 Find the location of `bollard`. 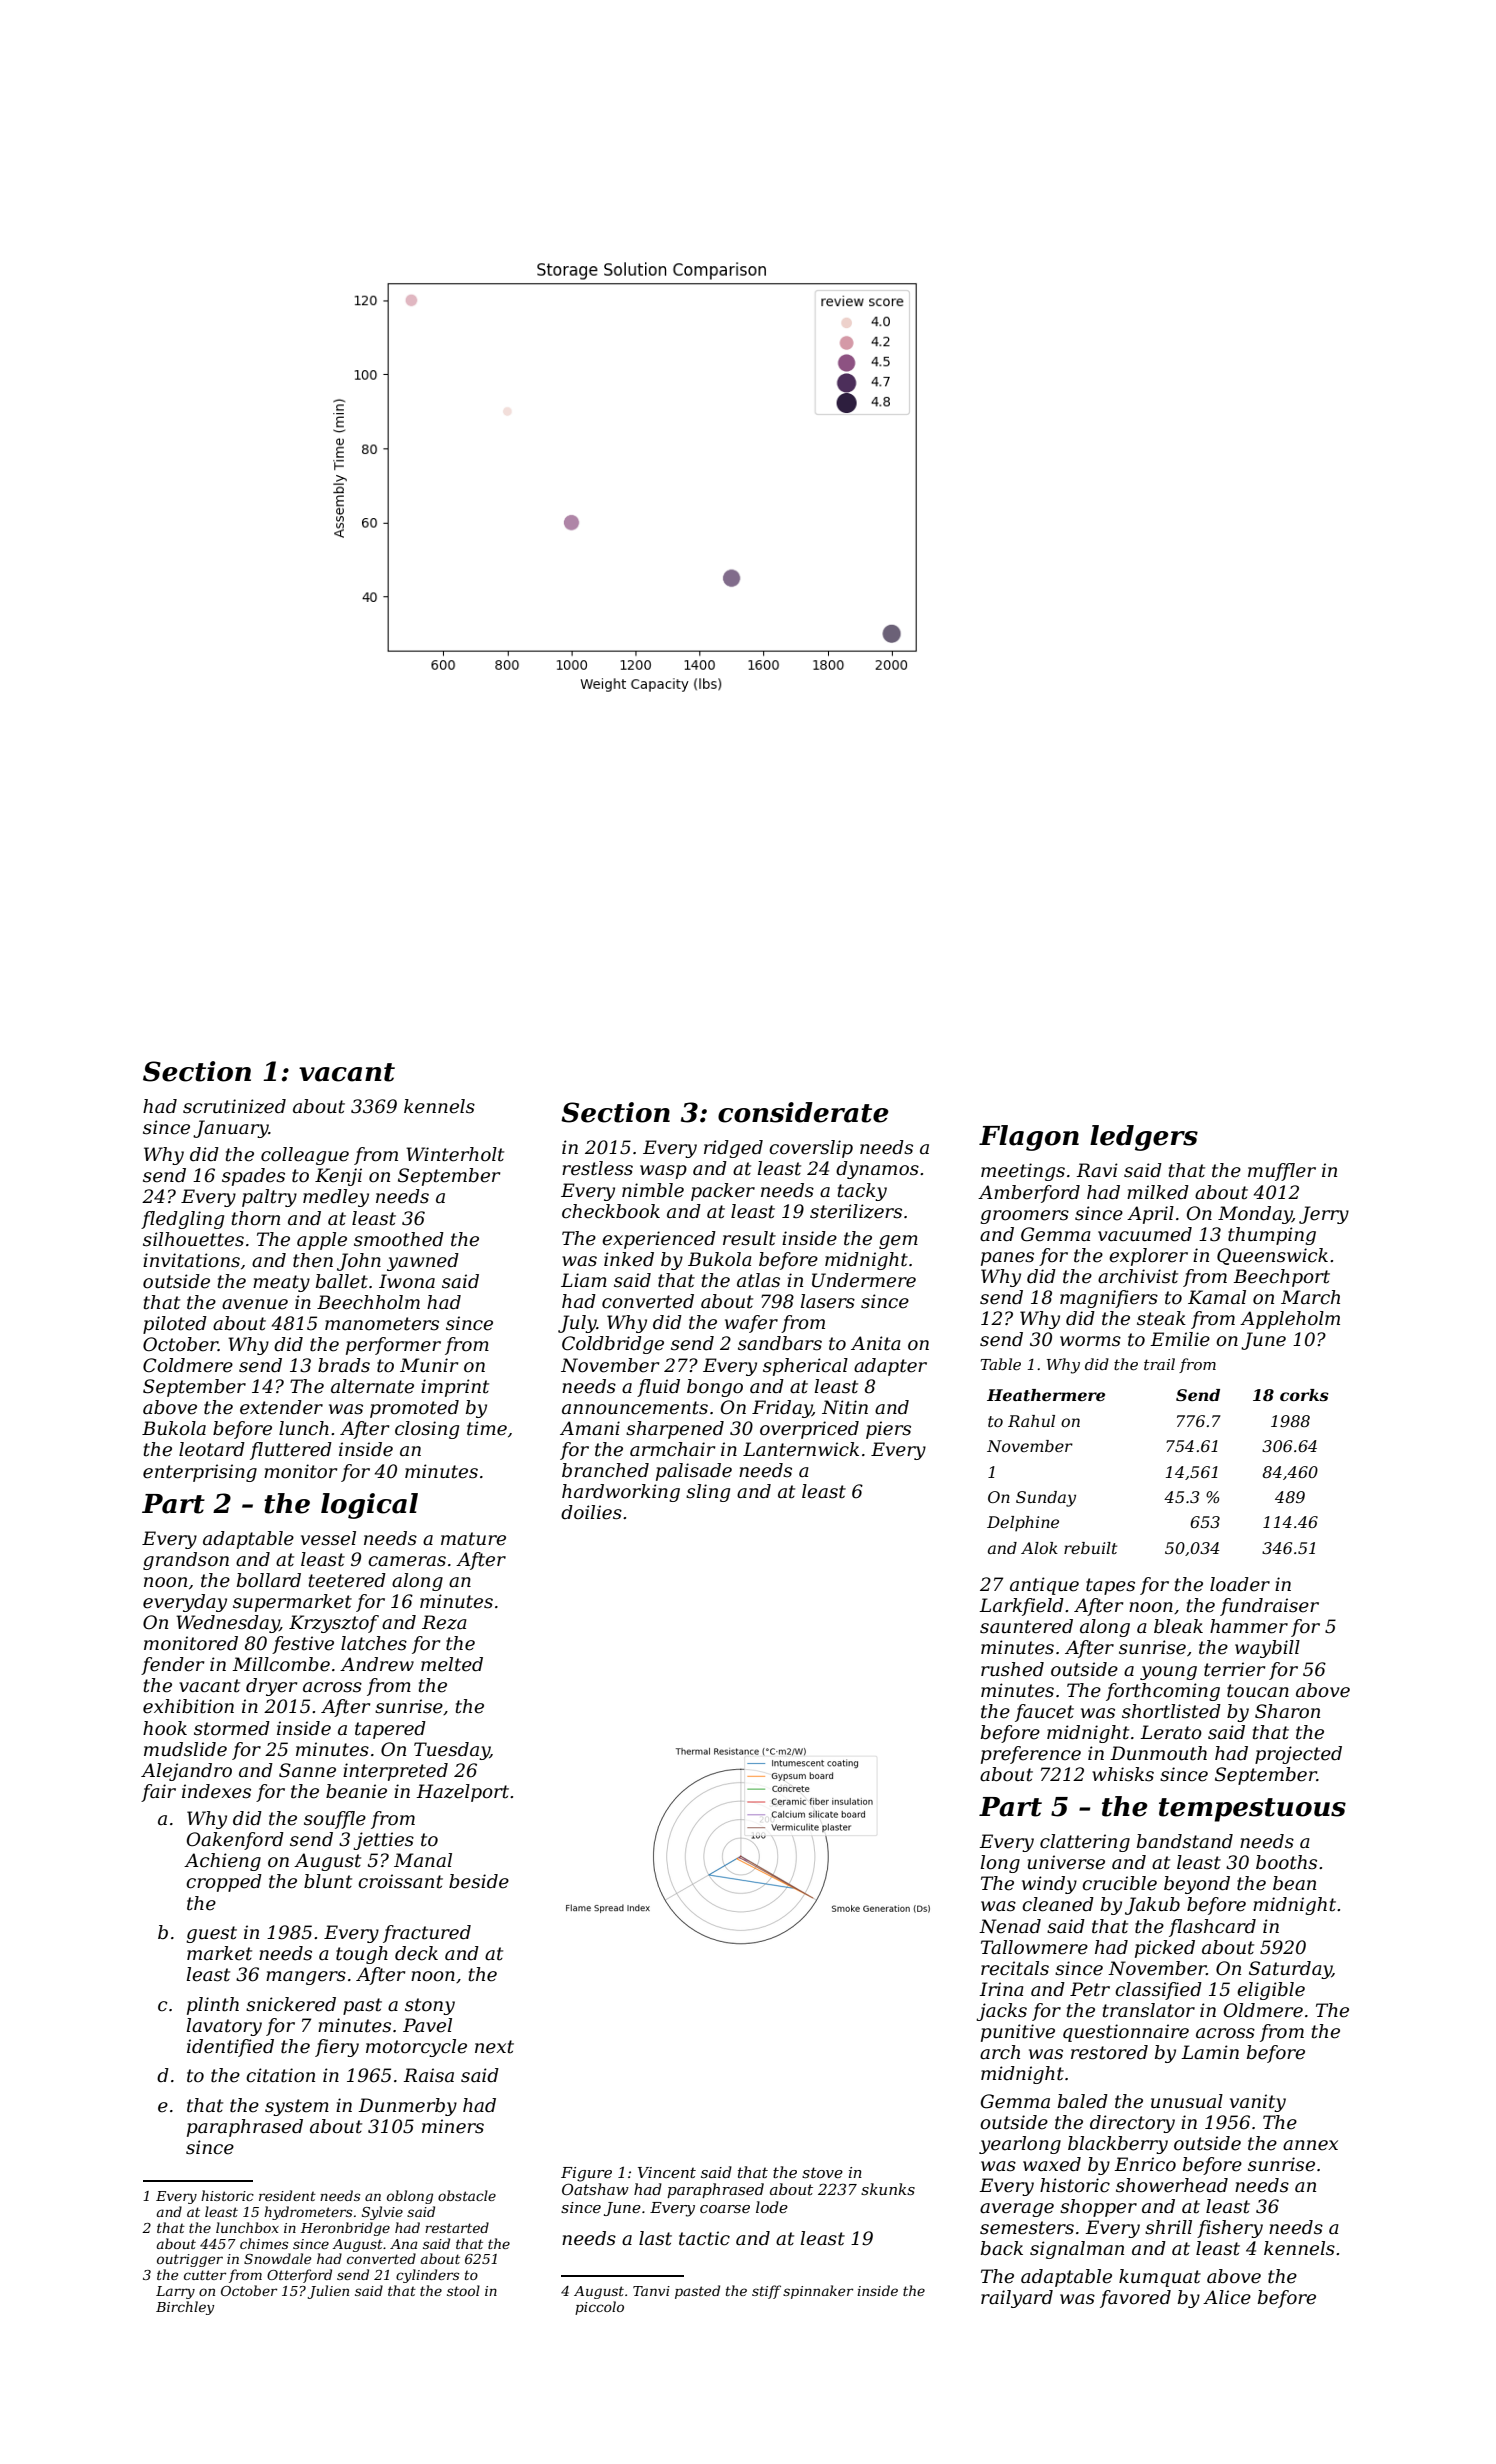

bollard is located at coordinates (269, 1580).
